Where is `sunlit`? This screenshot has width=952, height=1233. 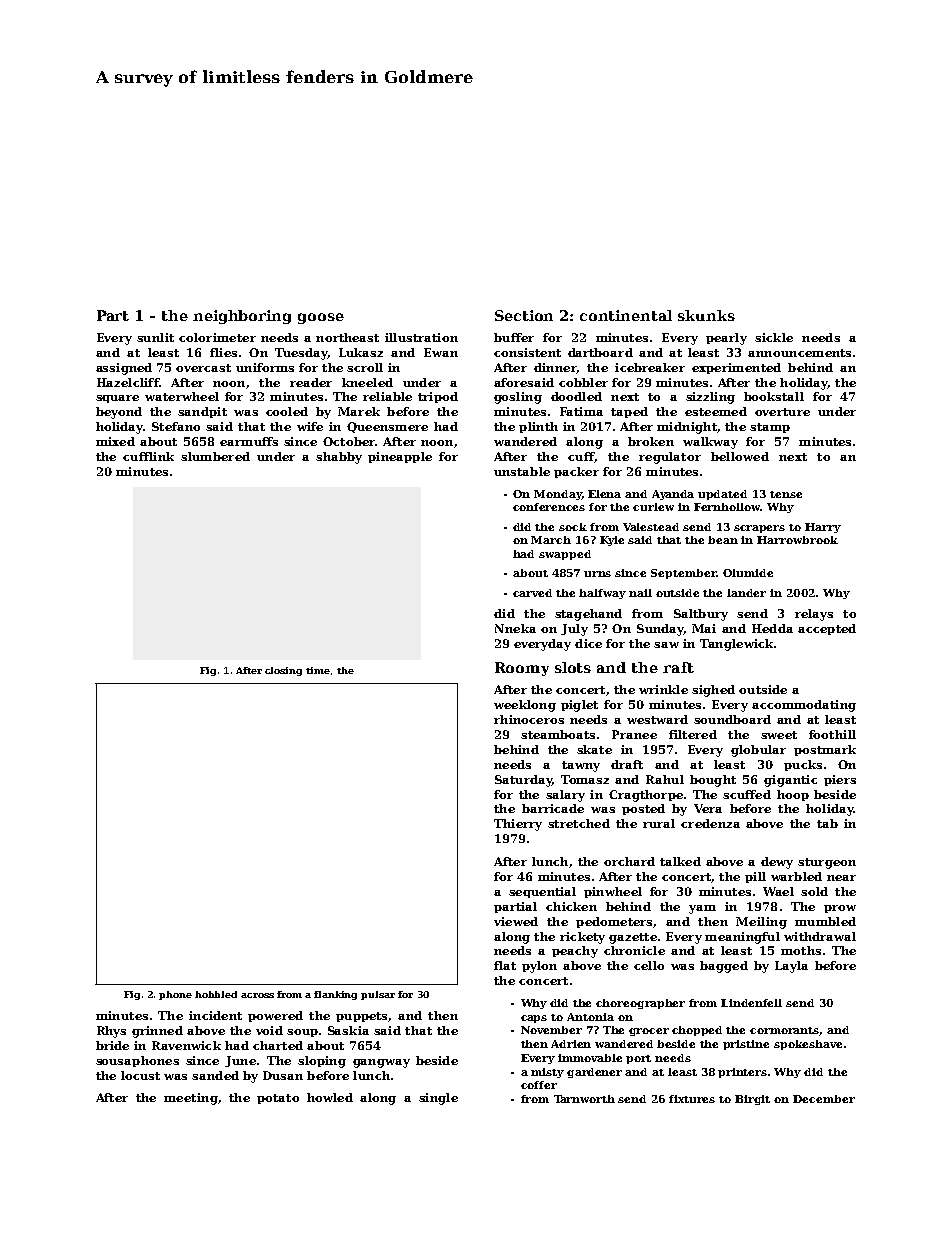
sunlit is located at coordinates (155, 337).
